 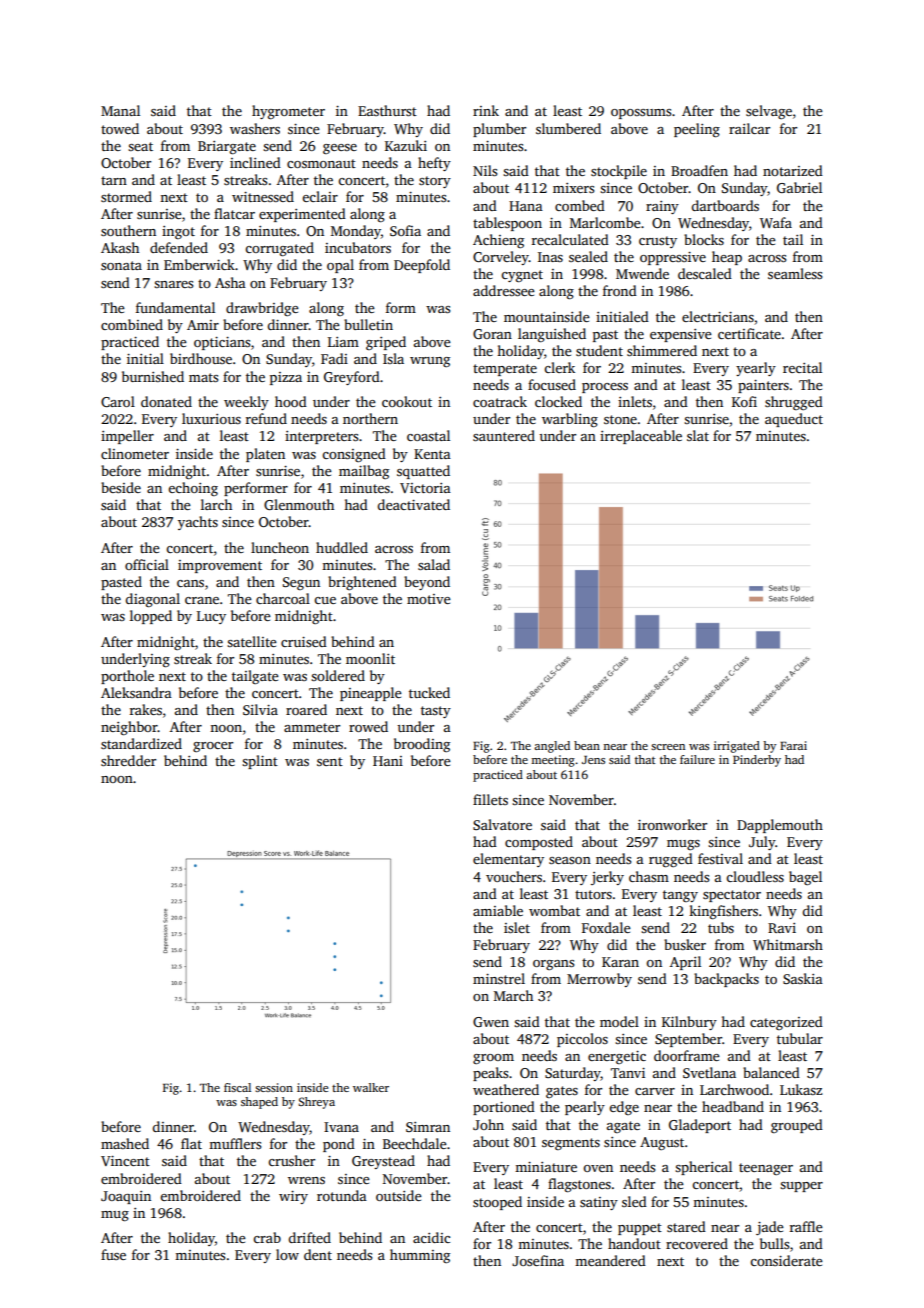 I want to click on eclair, so click(x=320, y=196).
